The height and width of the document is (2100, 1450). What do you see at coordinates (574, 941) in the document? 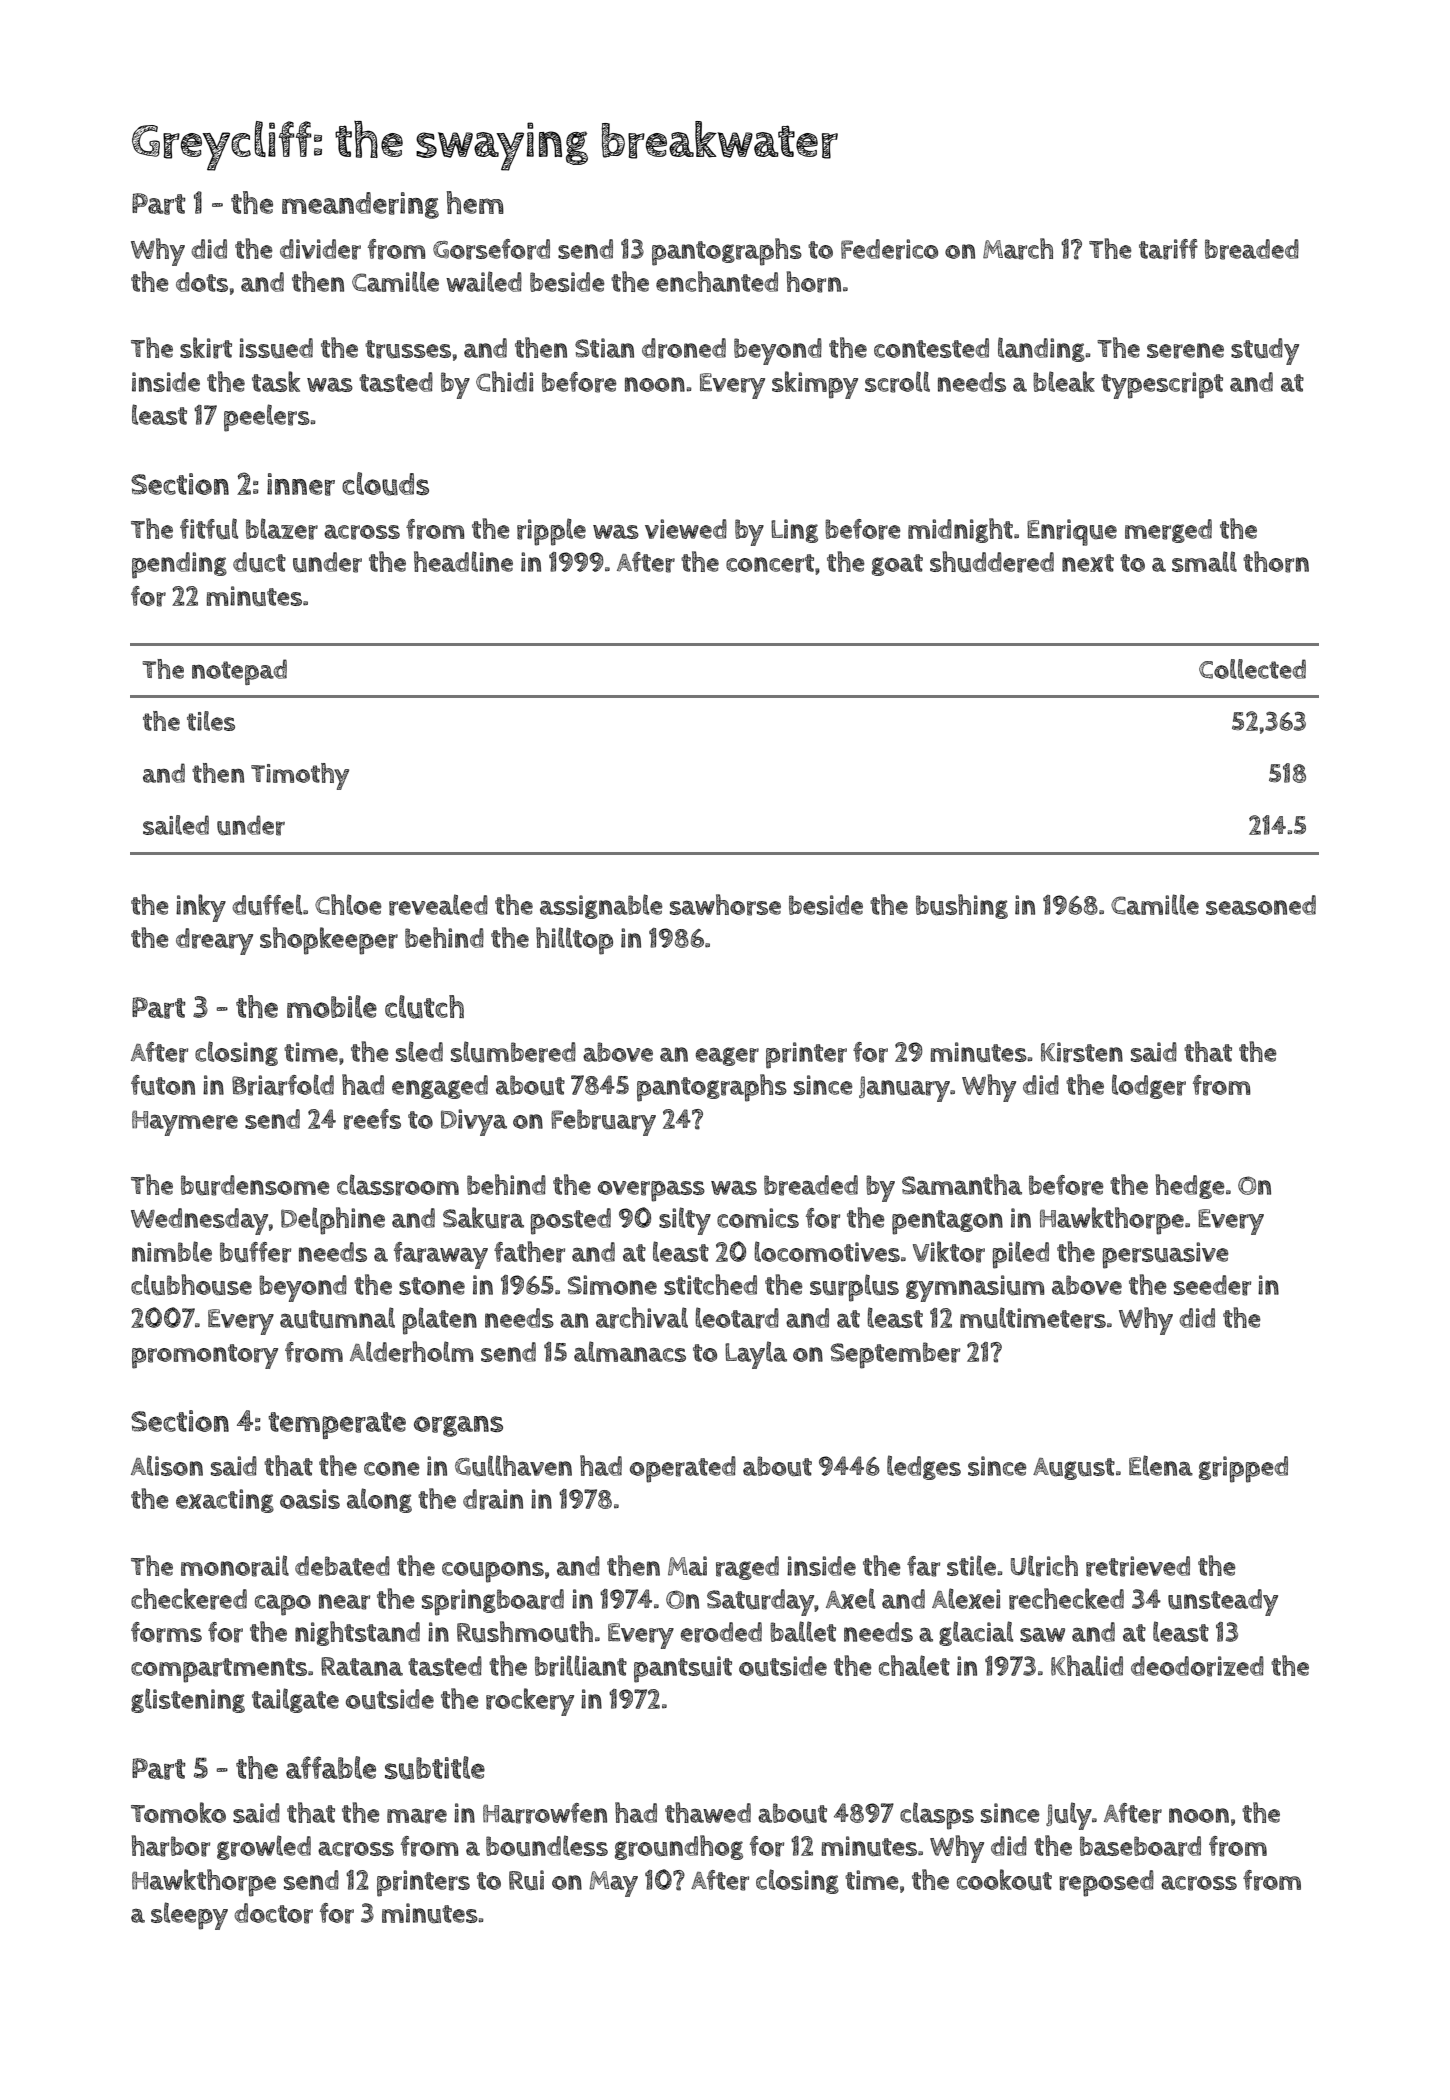
I see `hilltop` at bounding box center [574, 941].
